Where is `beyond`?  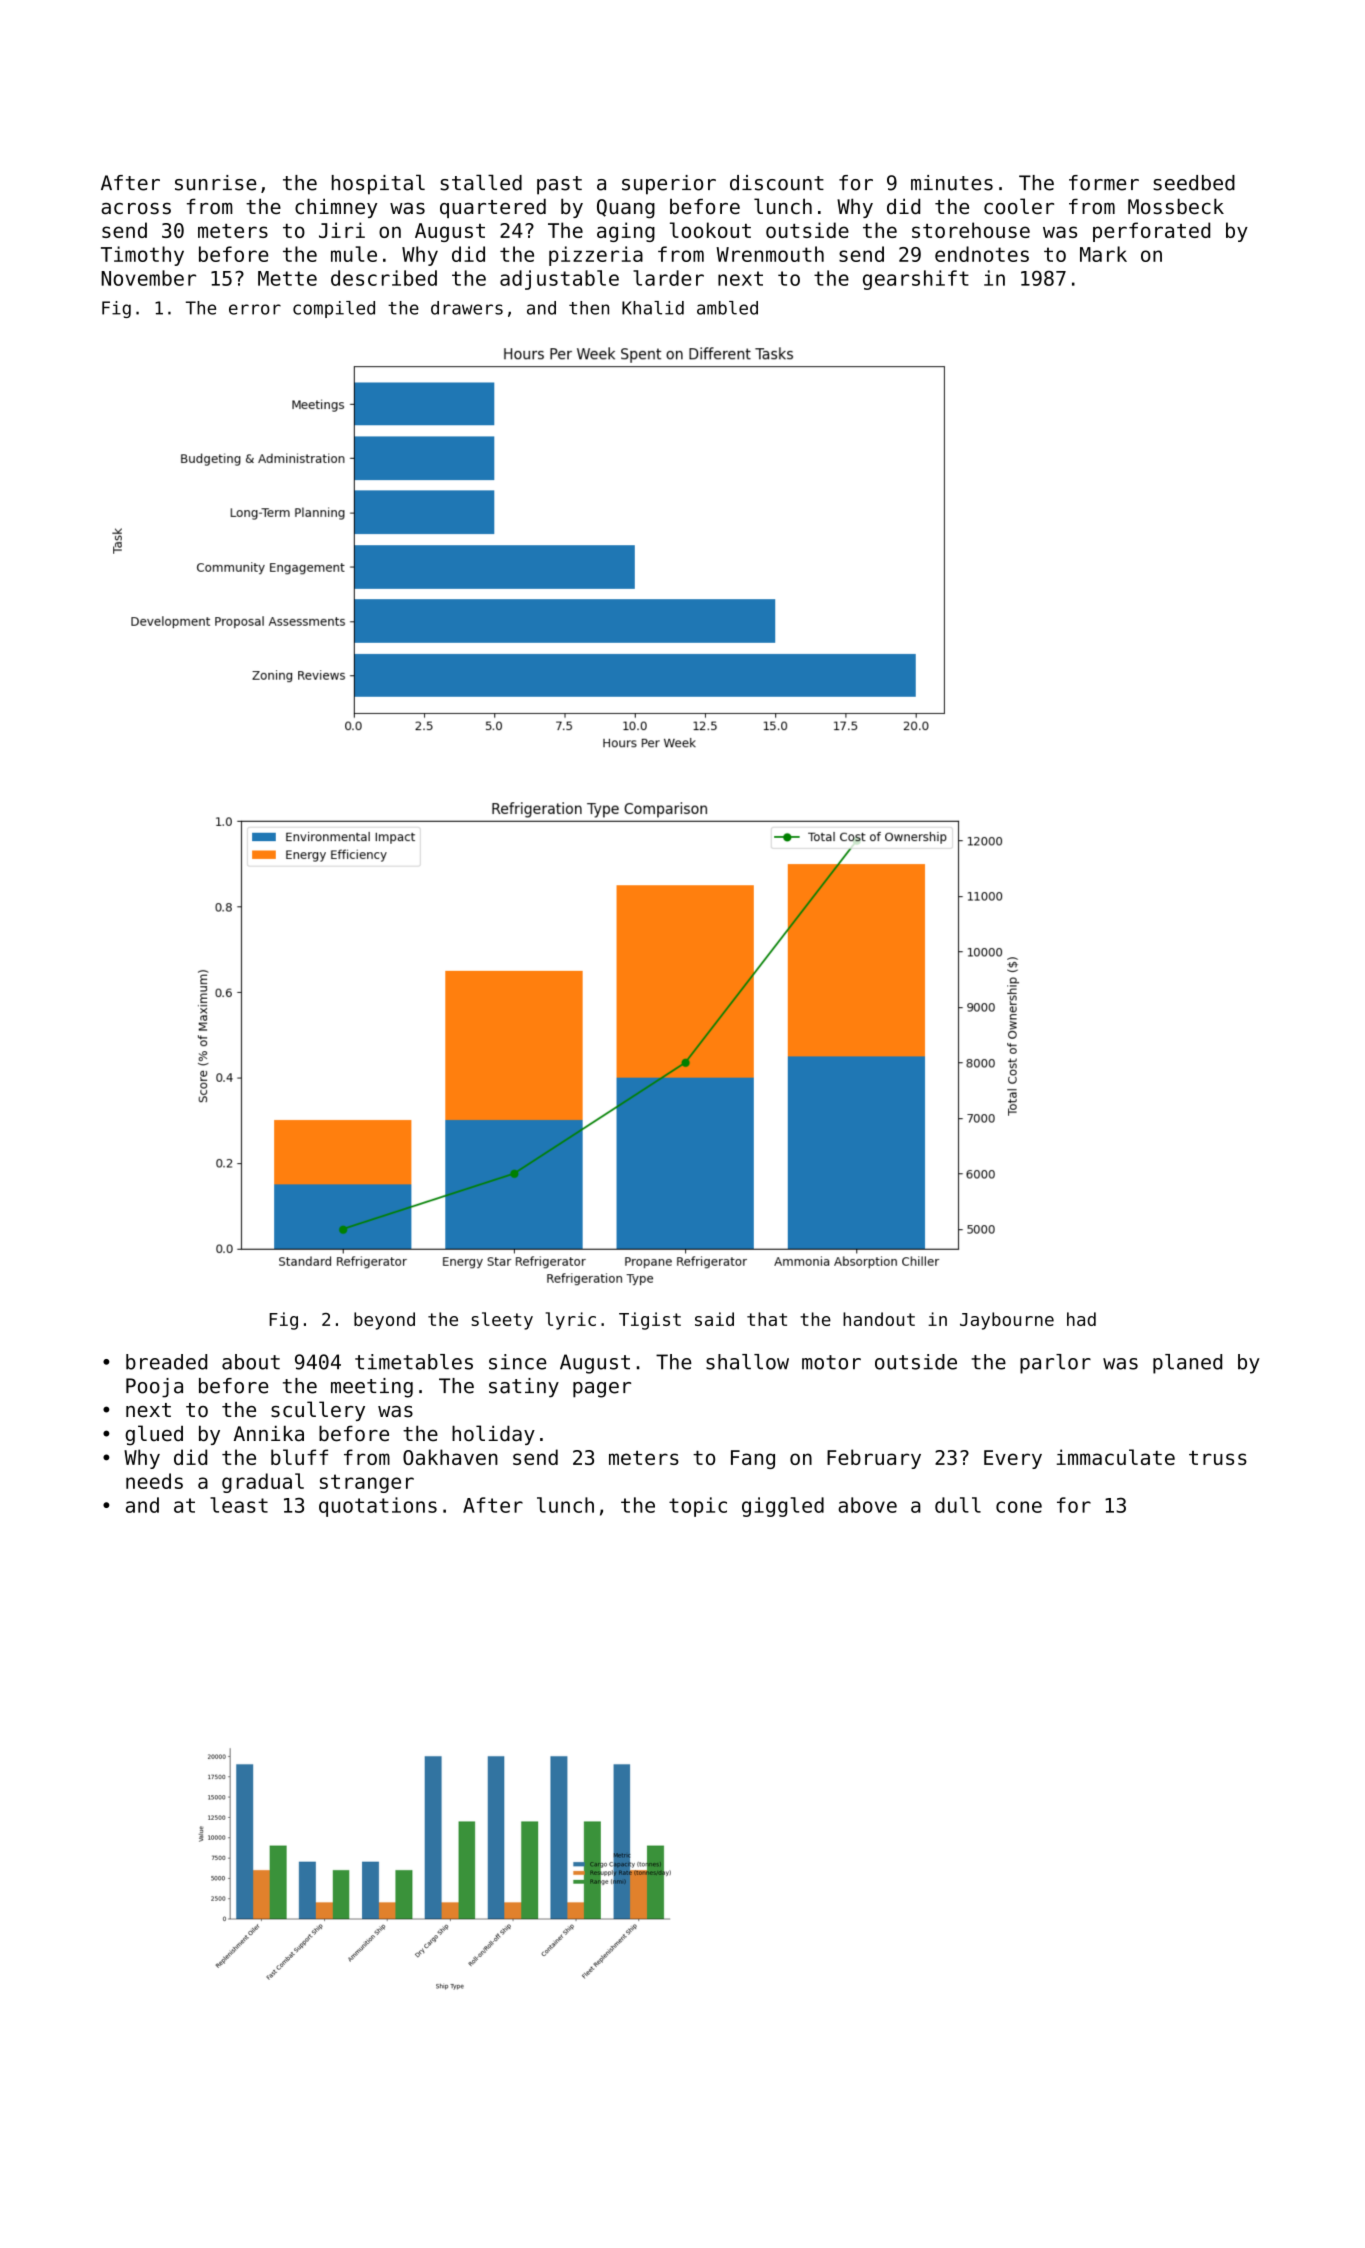
beyond is located at coordinates (384, 1321).
